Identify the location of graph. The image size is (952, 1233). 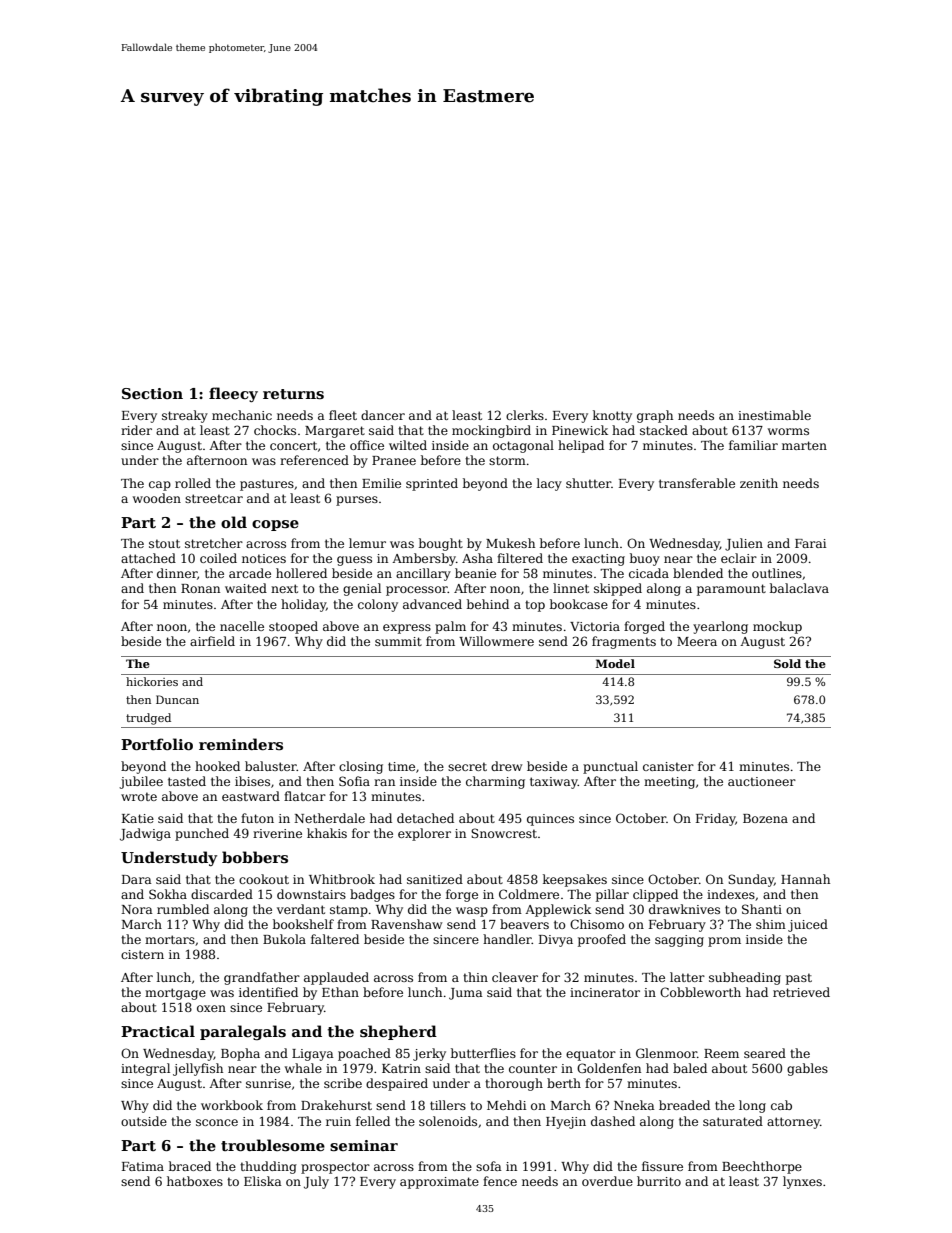
(655, 416).
